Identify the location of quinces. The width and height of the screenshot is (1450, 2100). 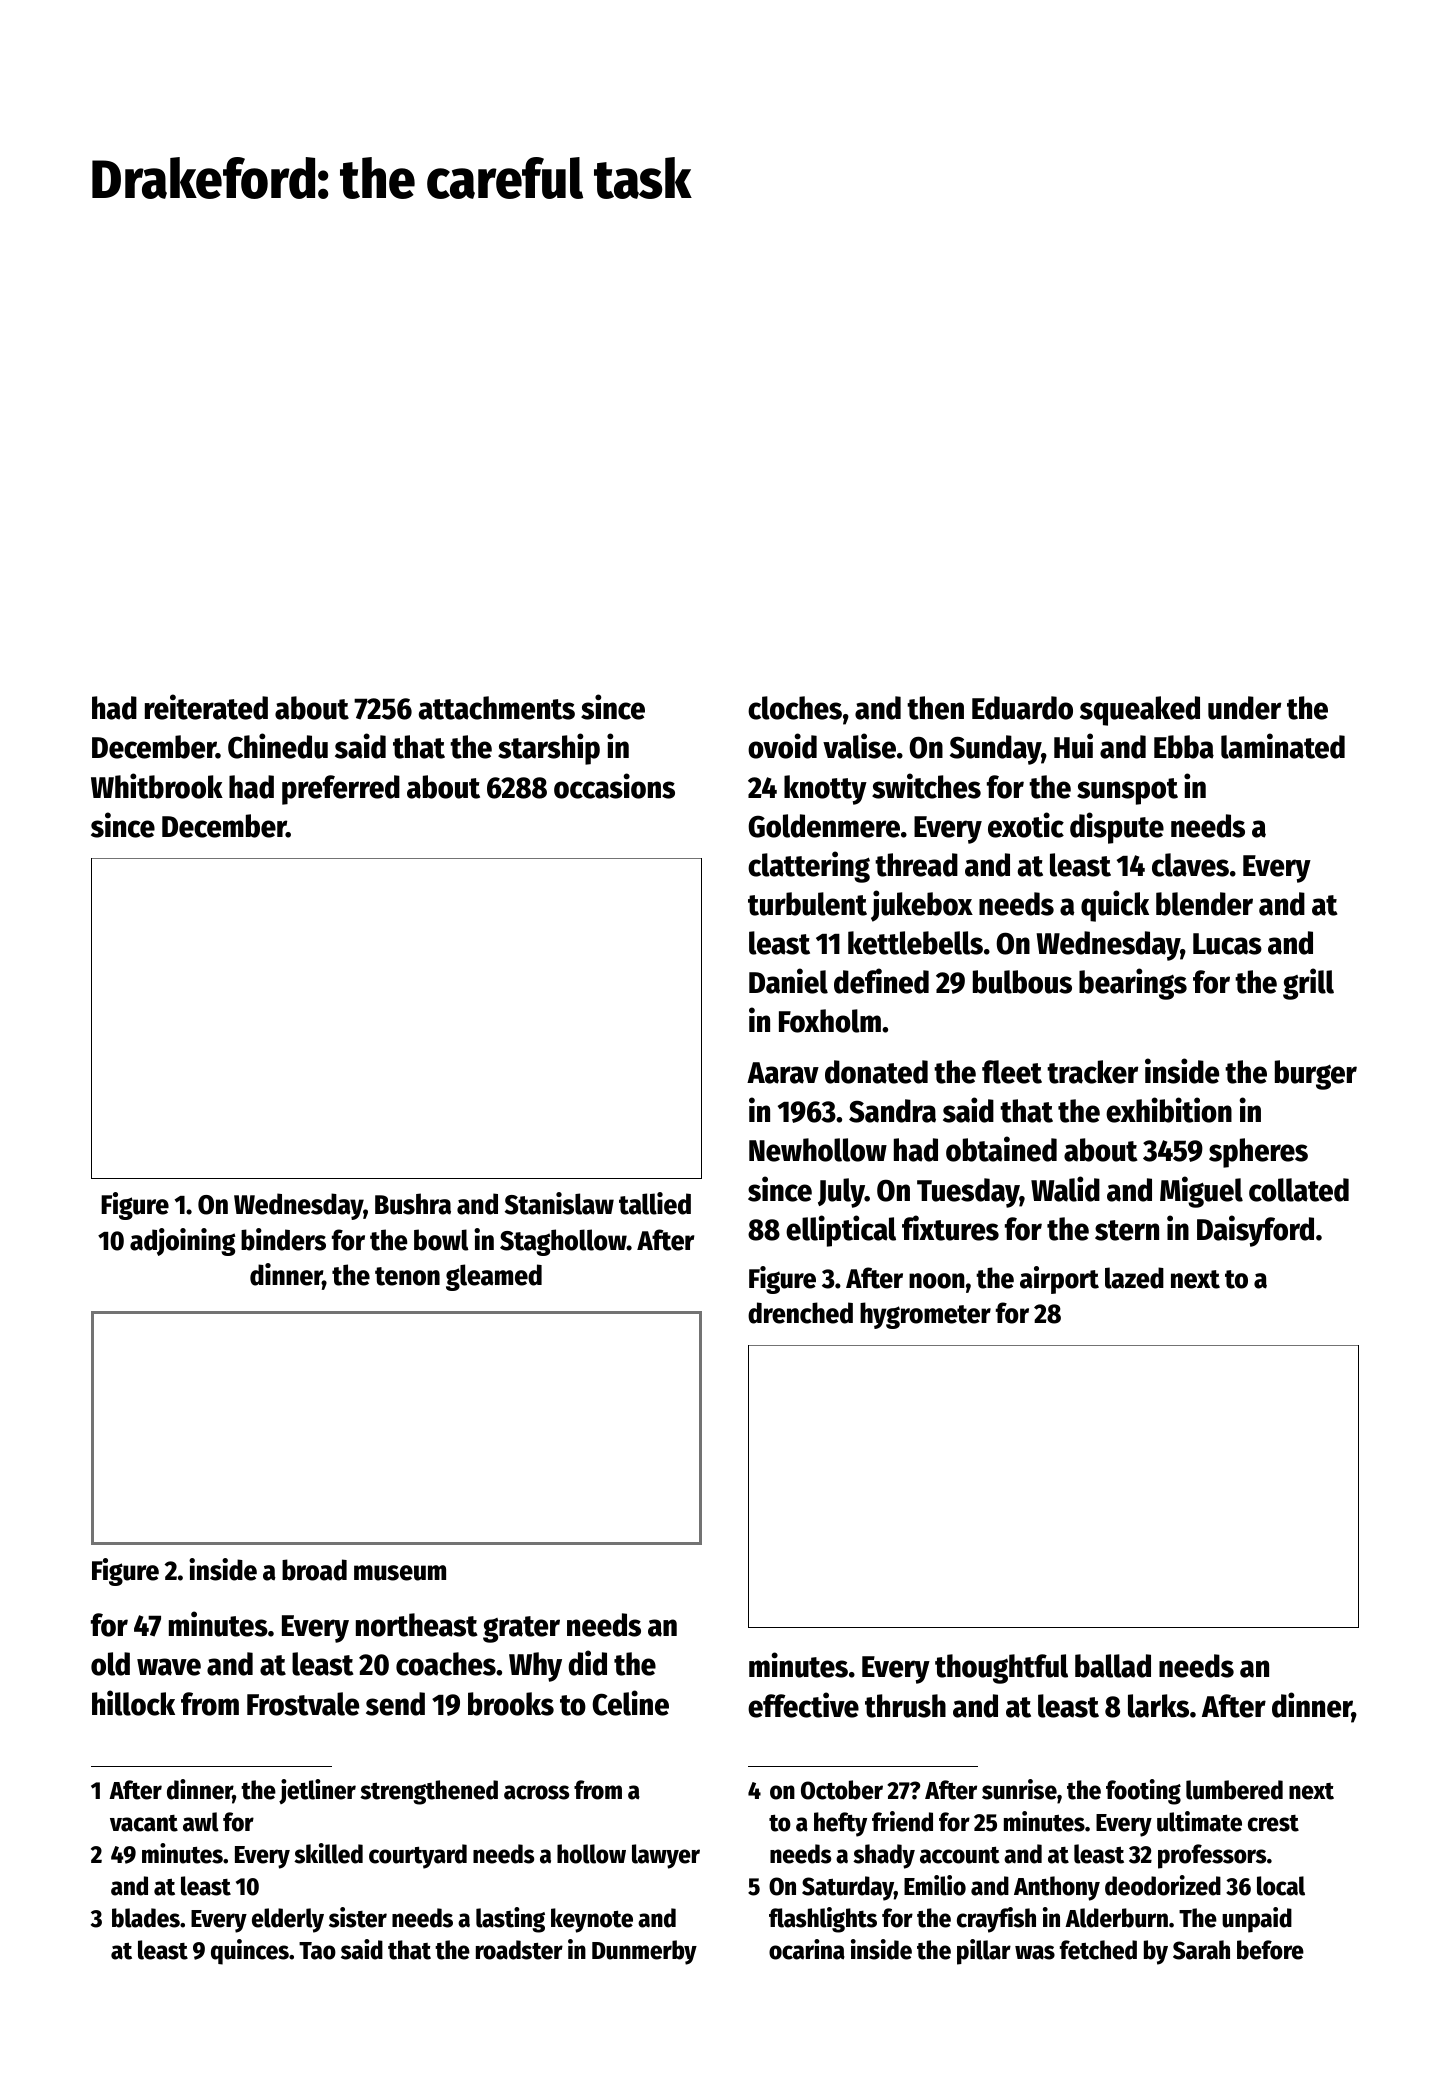
(250, 1952).
